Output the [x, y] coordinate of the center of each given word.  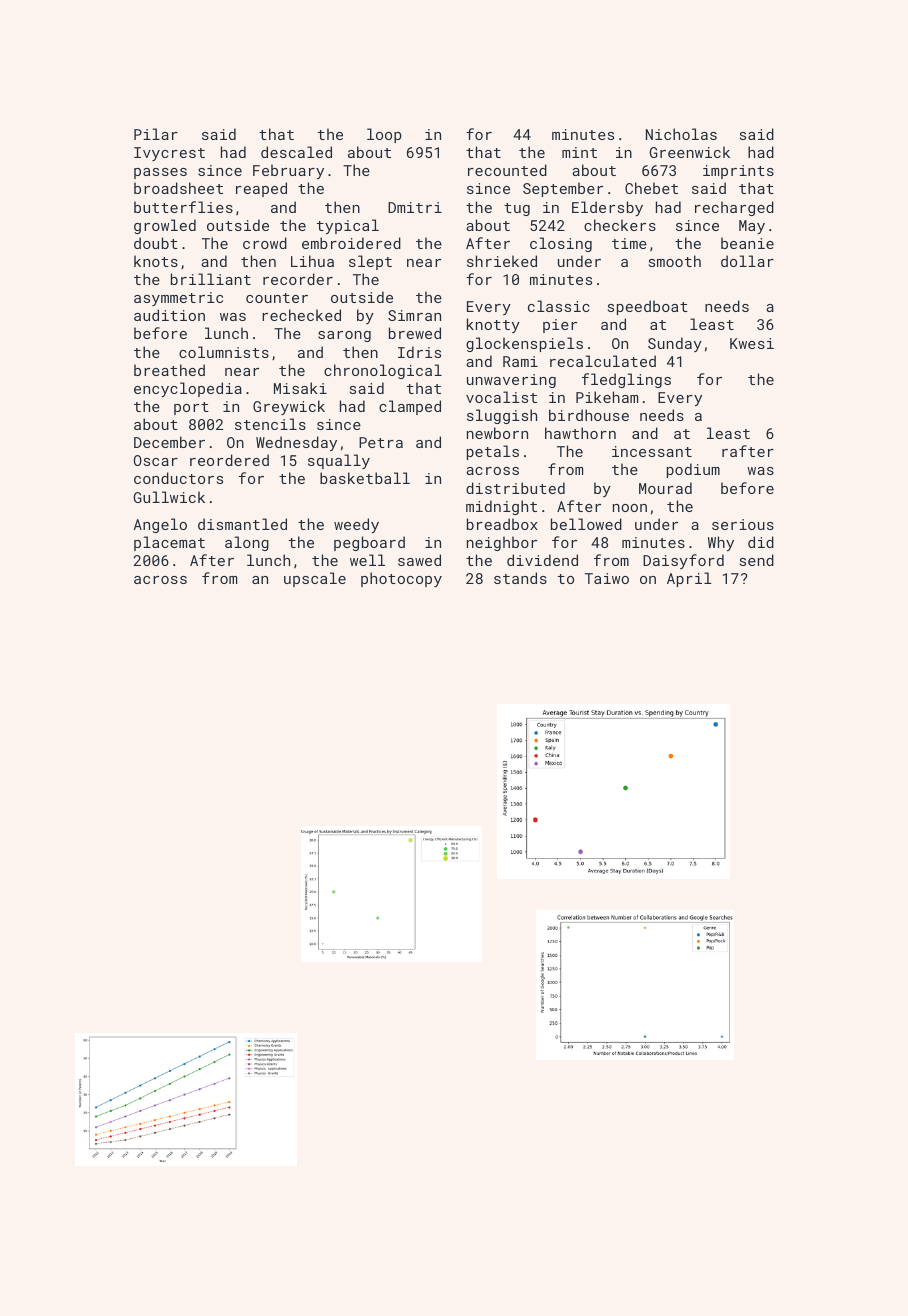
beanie [747, 243]
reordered [229, 460]
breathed [169, 370]
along [247, 543]
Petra [381, 442]
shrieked [502, 261]
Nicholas [681, 134]
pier [560, 326]
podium [693, 470]
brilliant [211, 279]
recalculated [603, 361]
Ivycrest [169, 154]
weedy [356, 525]
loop [384, 135]
